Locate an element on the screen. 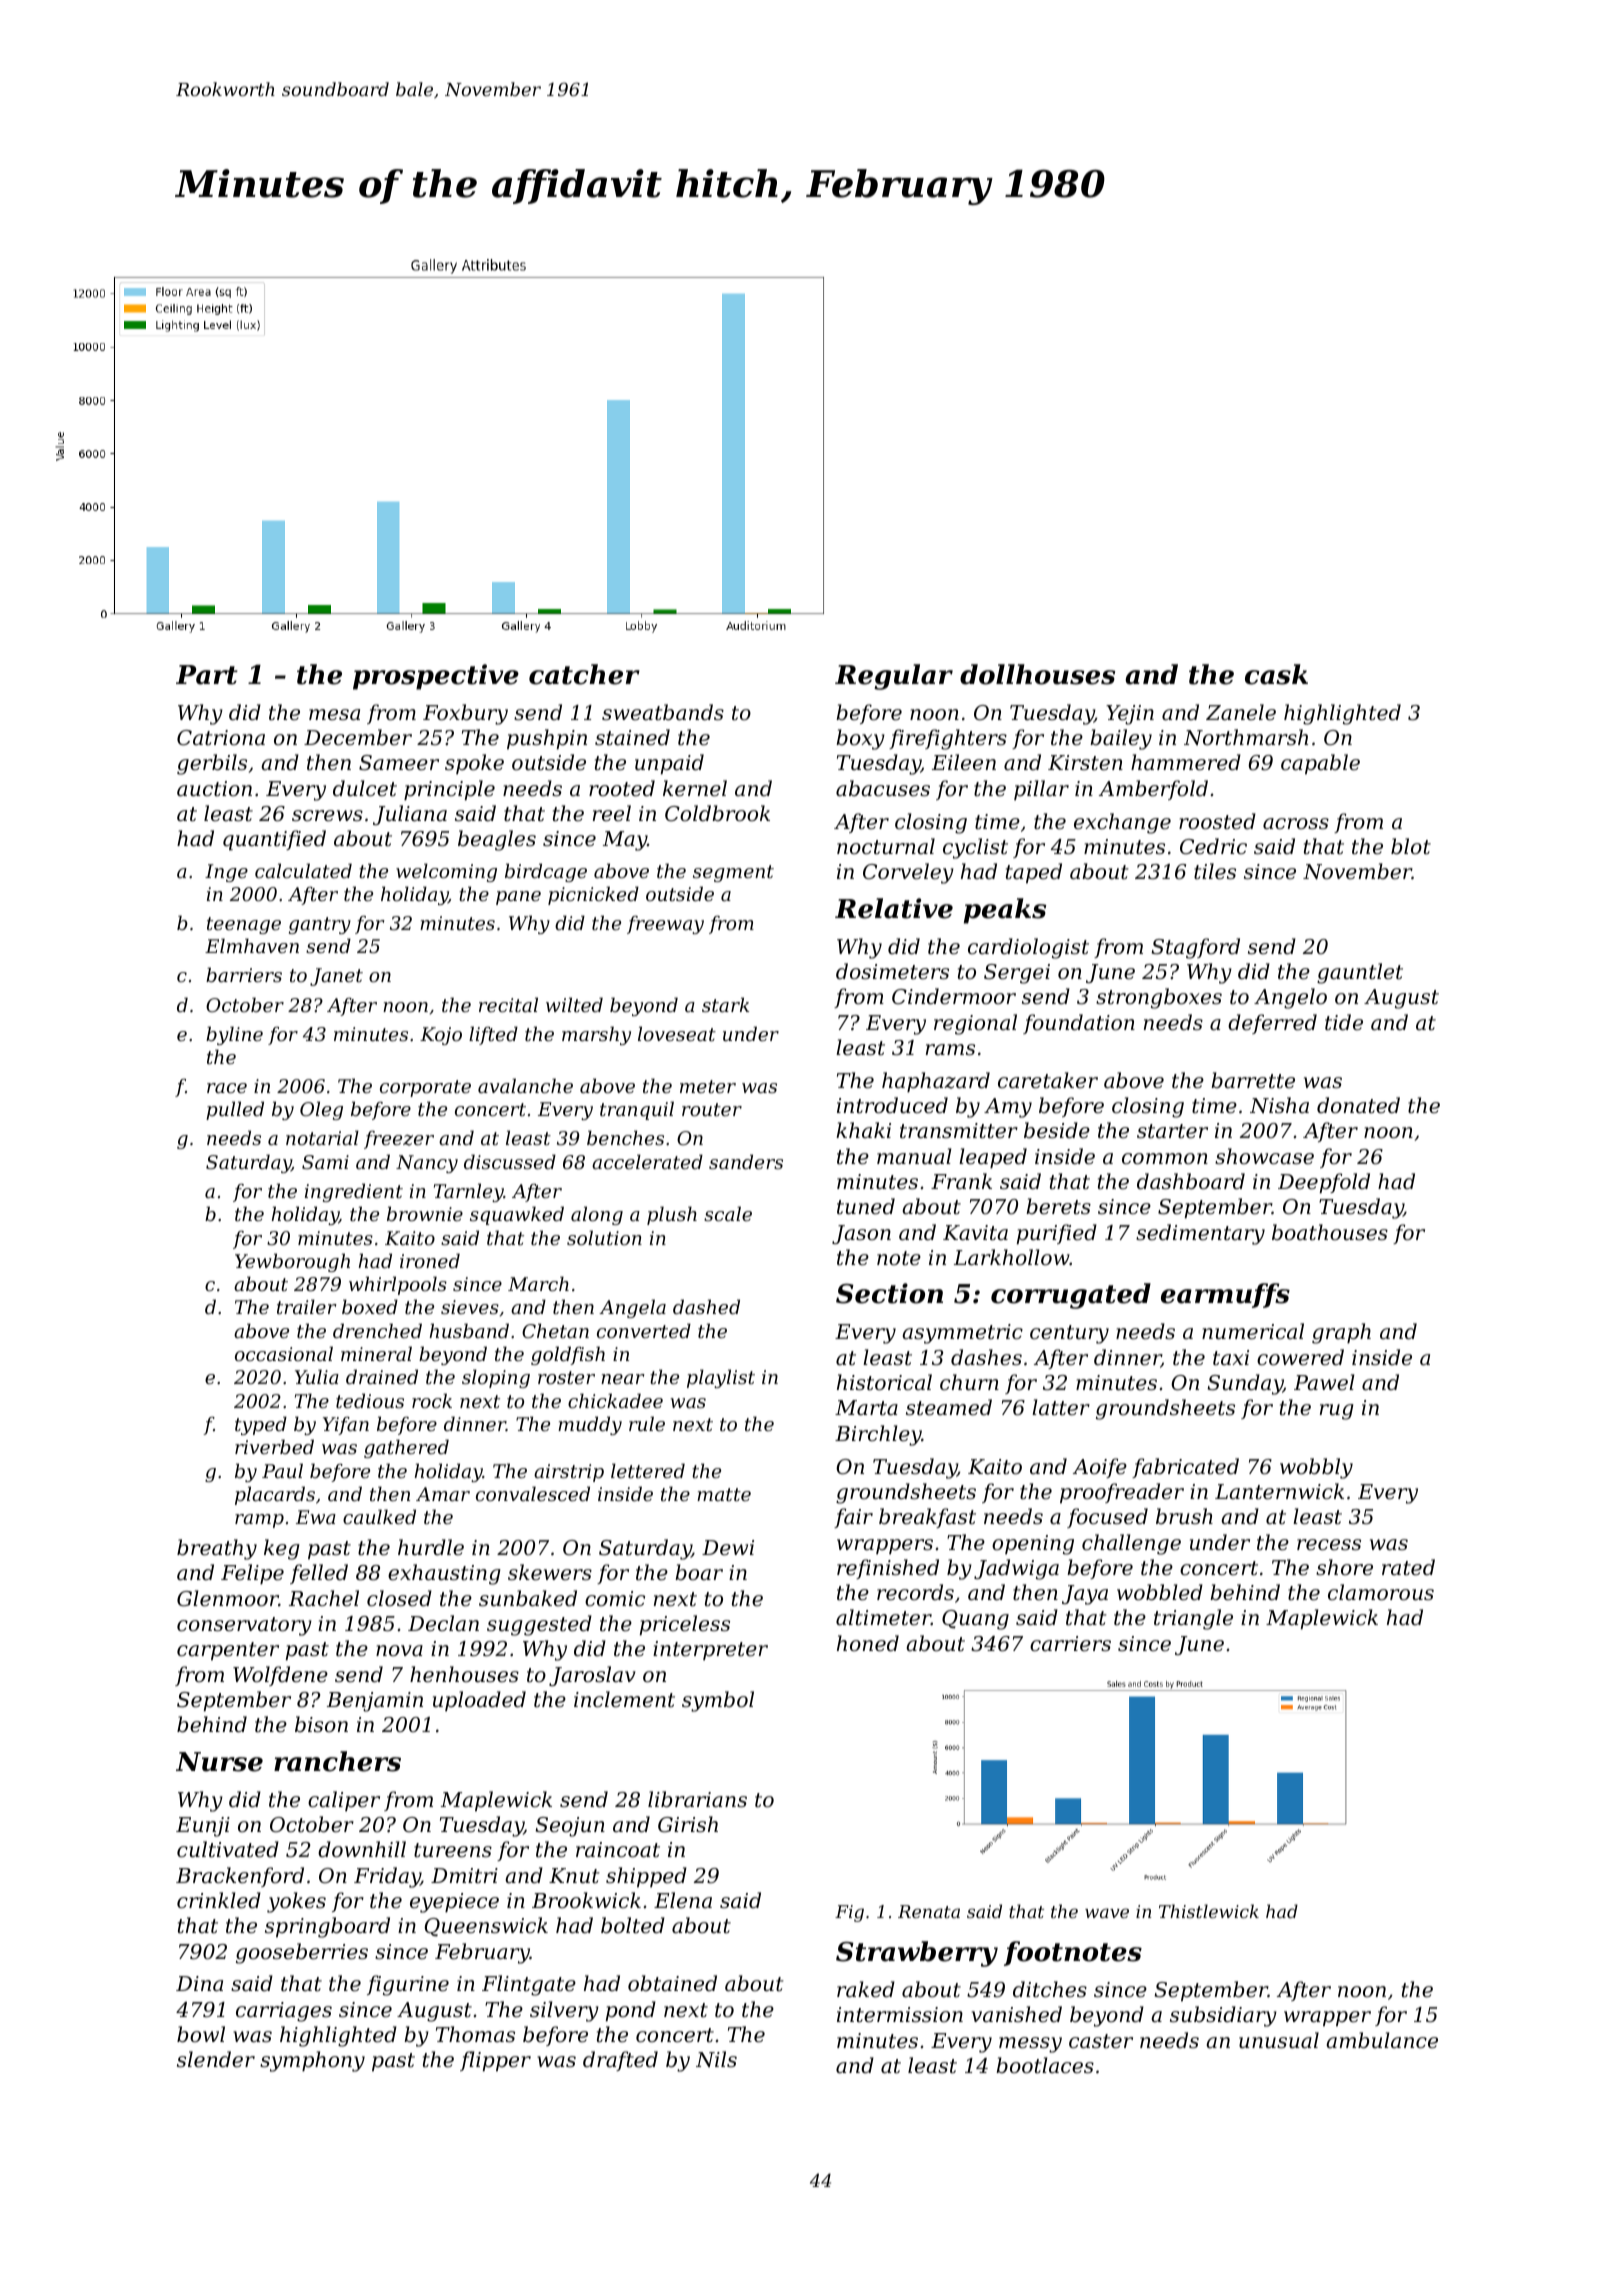  Glenmoor is located at coordinates (228, 1598).
